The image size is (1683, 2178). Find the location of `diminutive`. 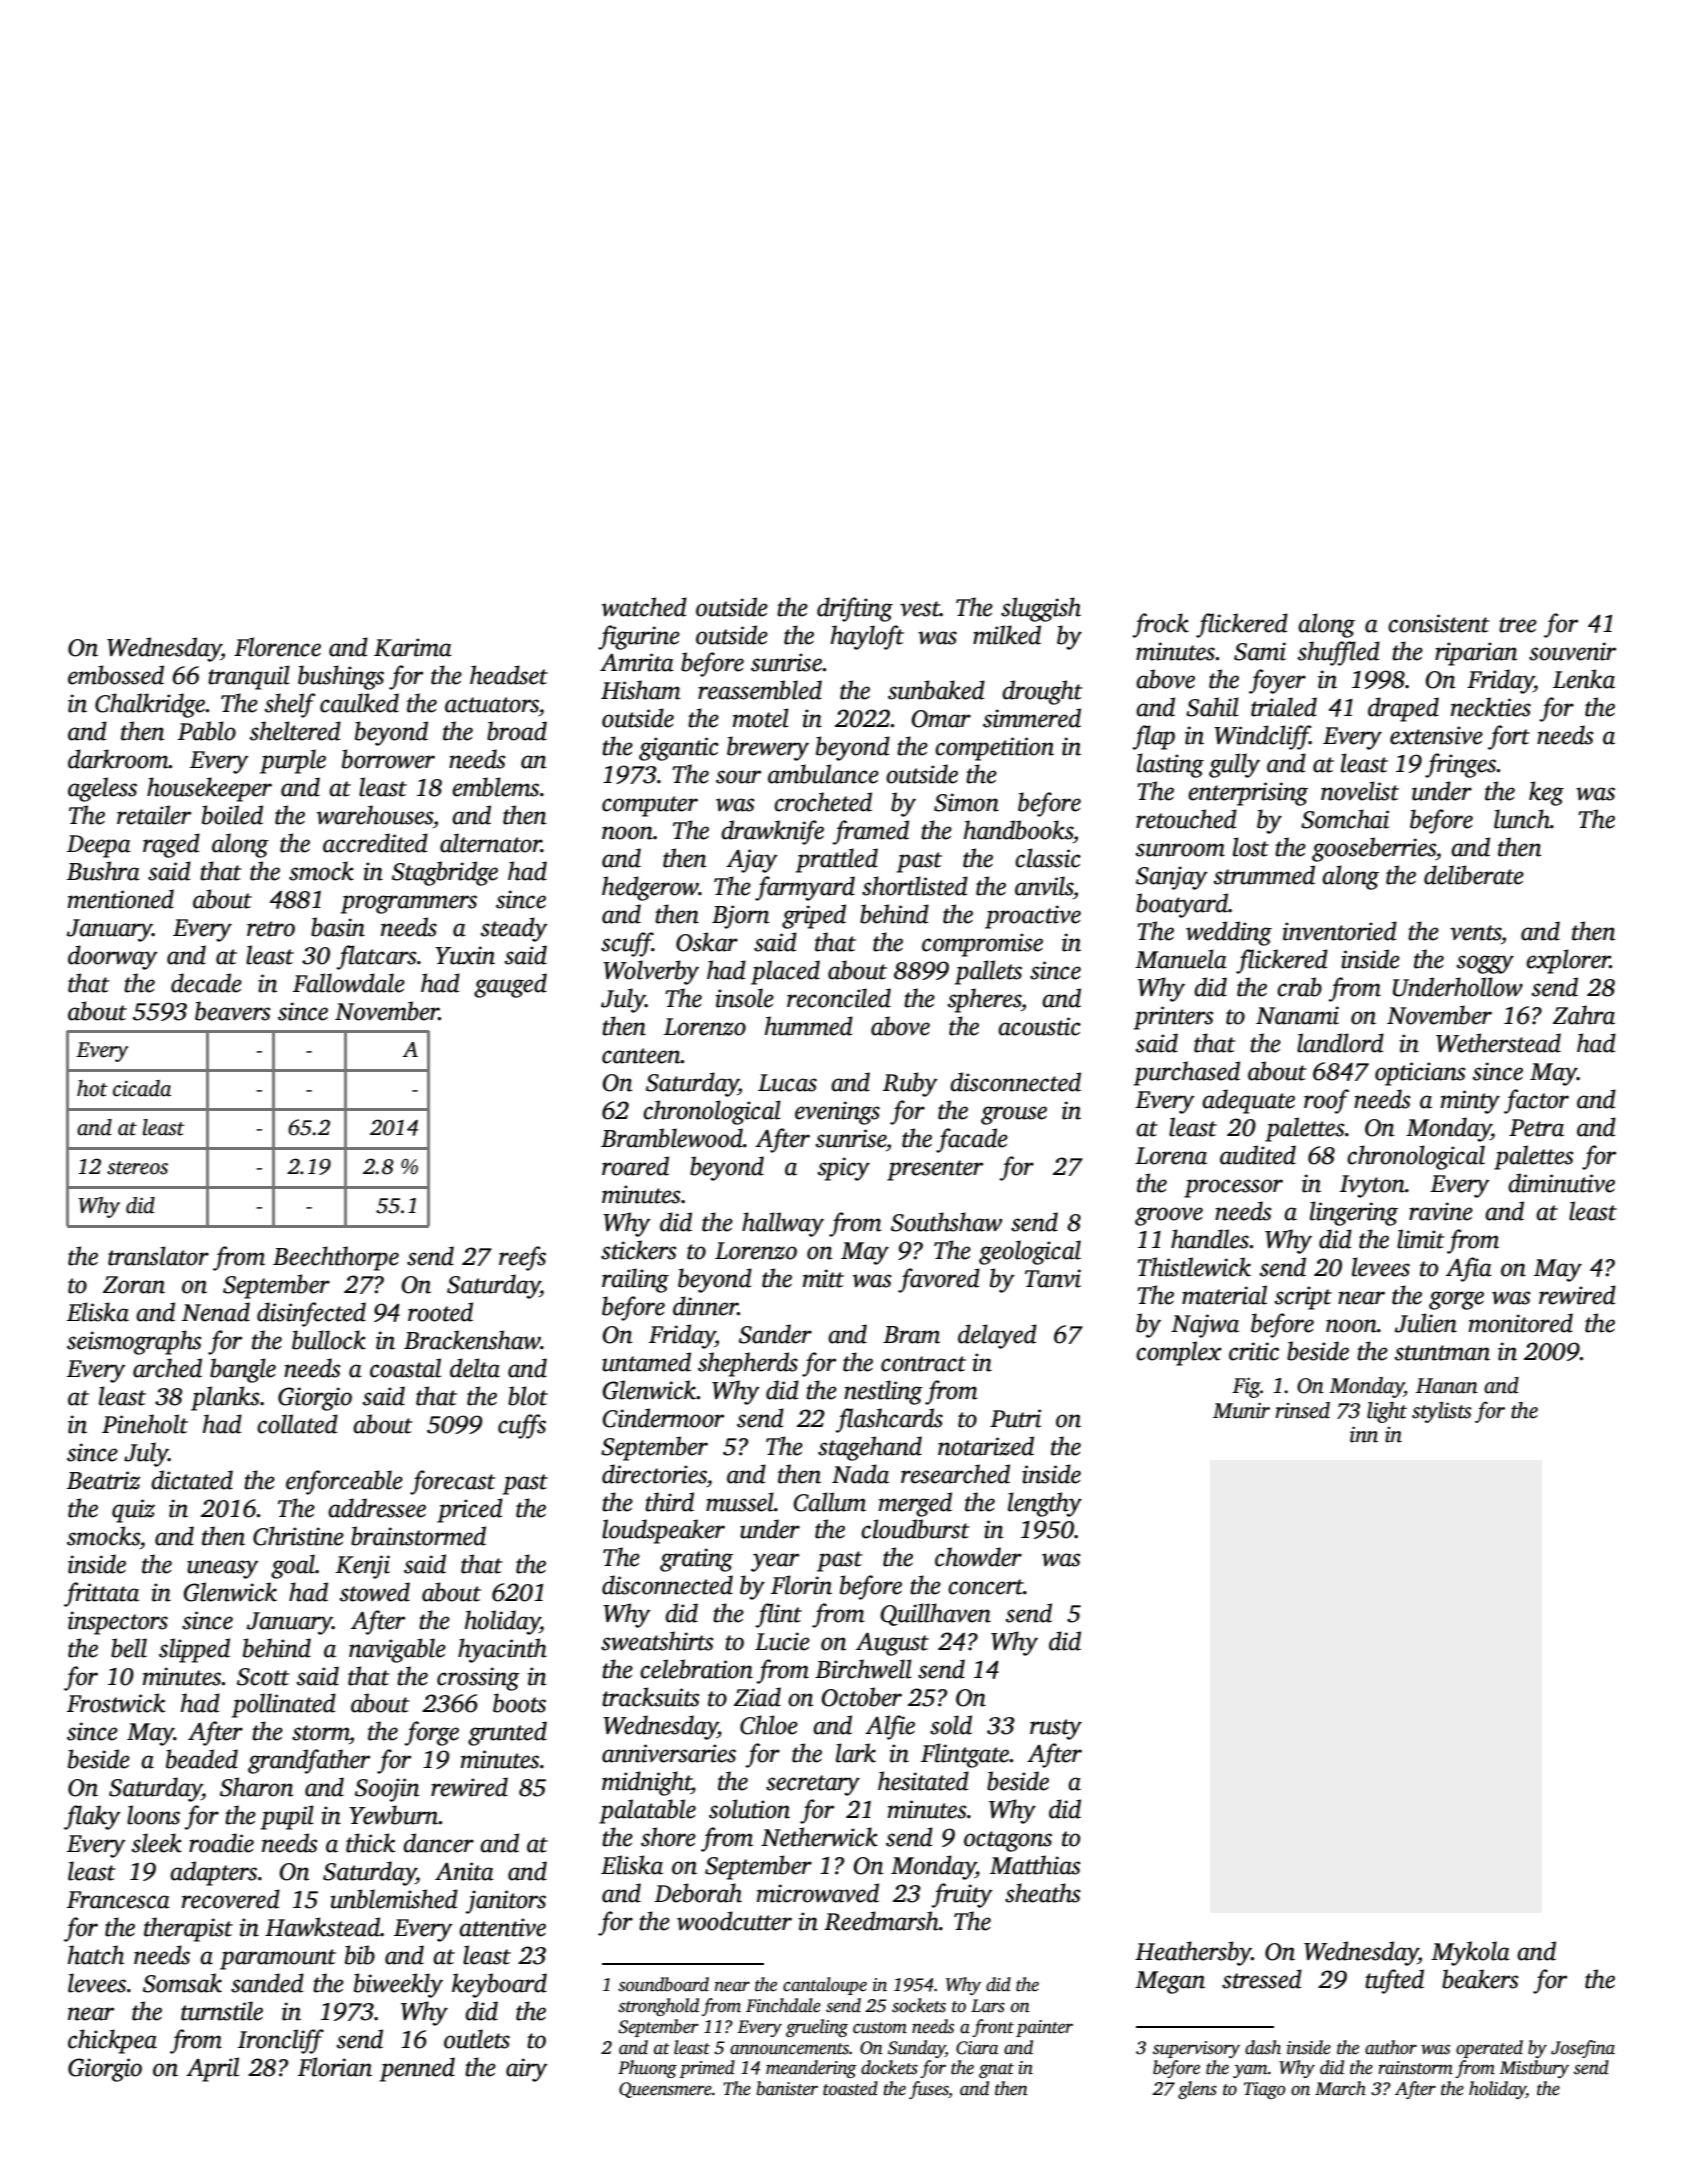

diminutive is located at coordinates (1561, 1183).
